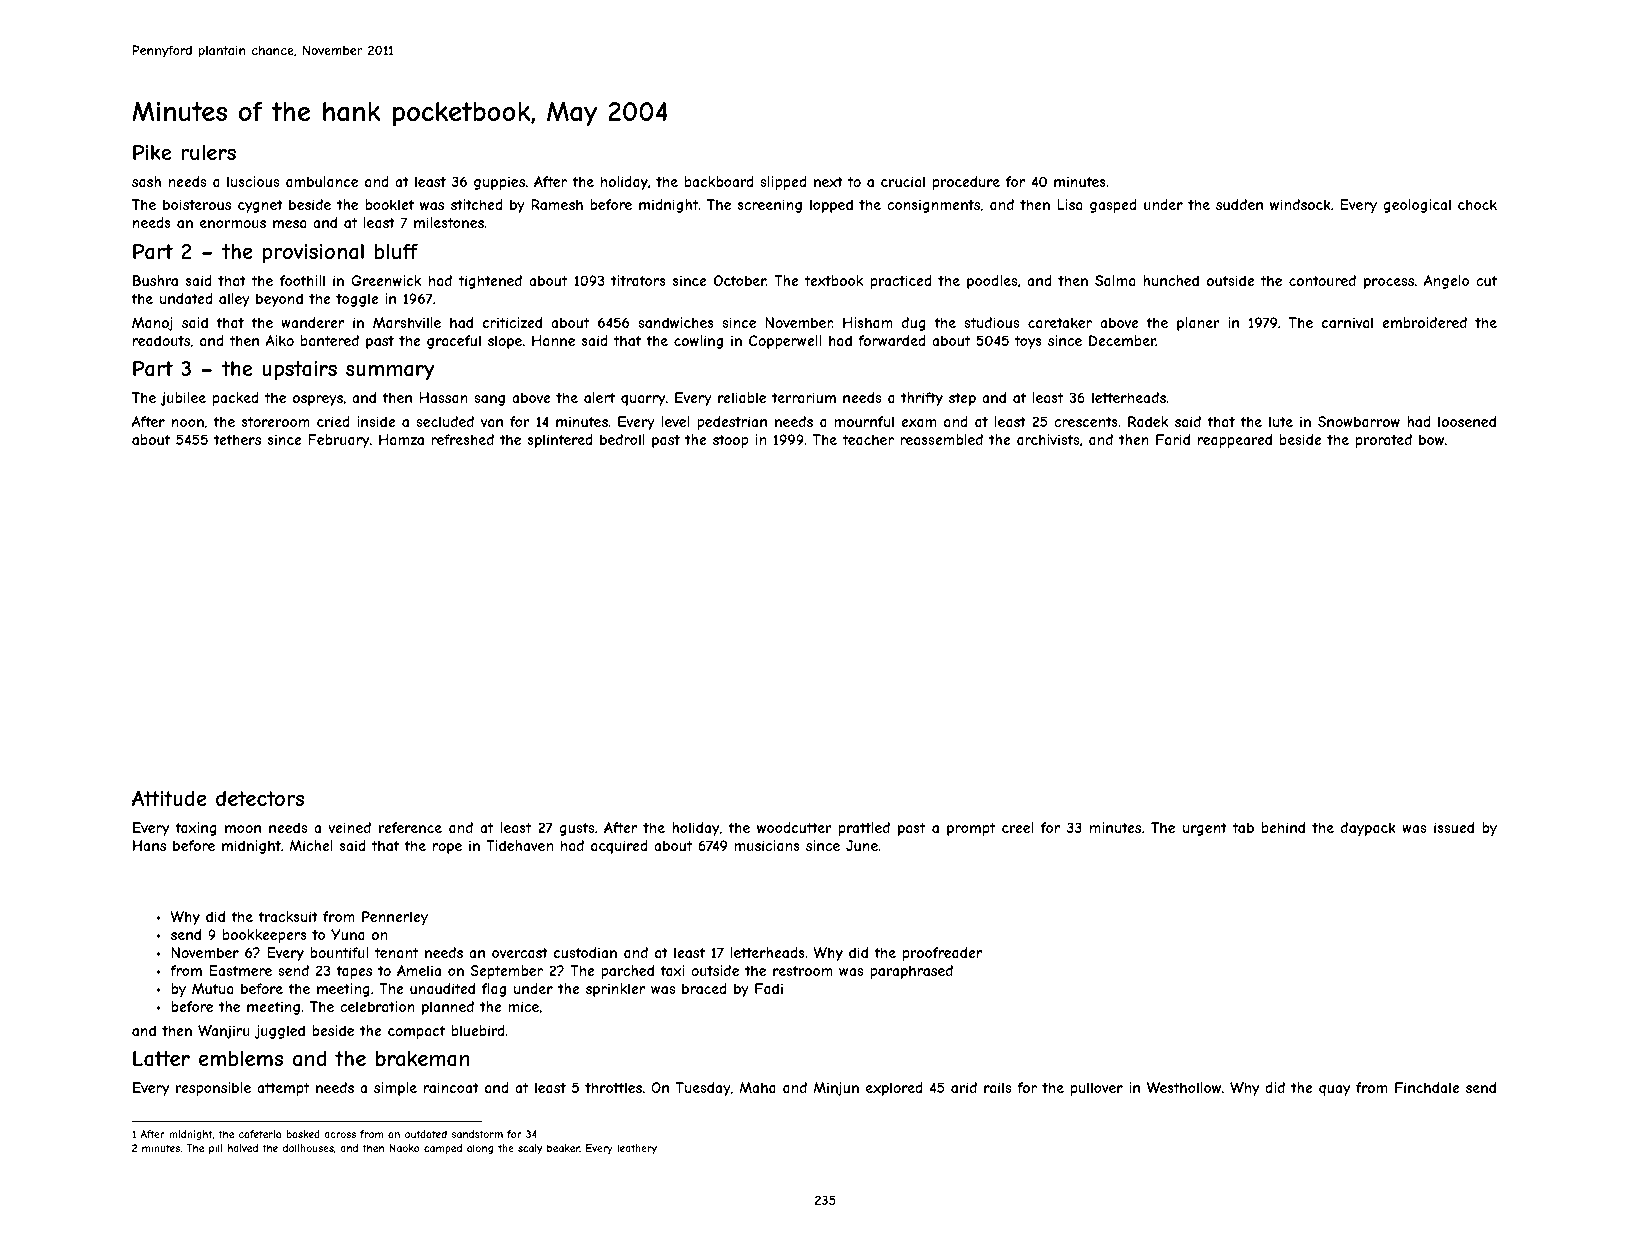  I want to click on issued, so click(1454, 827).
